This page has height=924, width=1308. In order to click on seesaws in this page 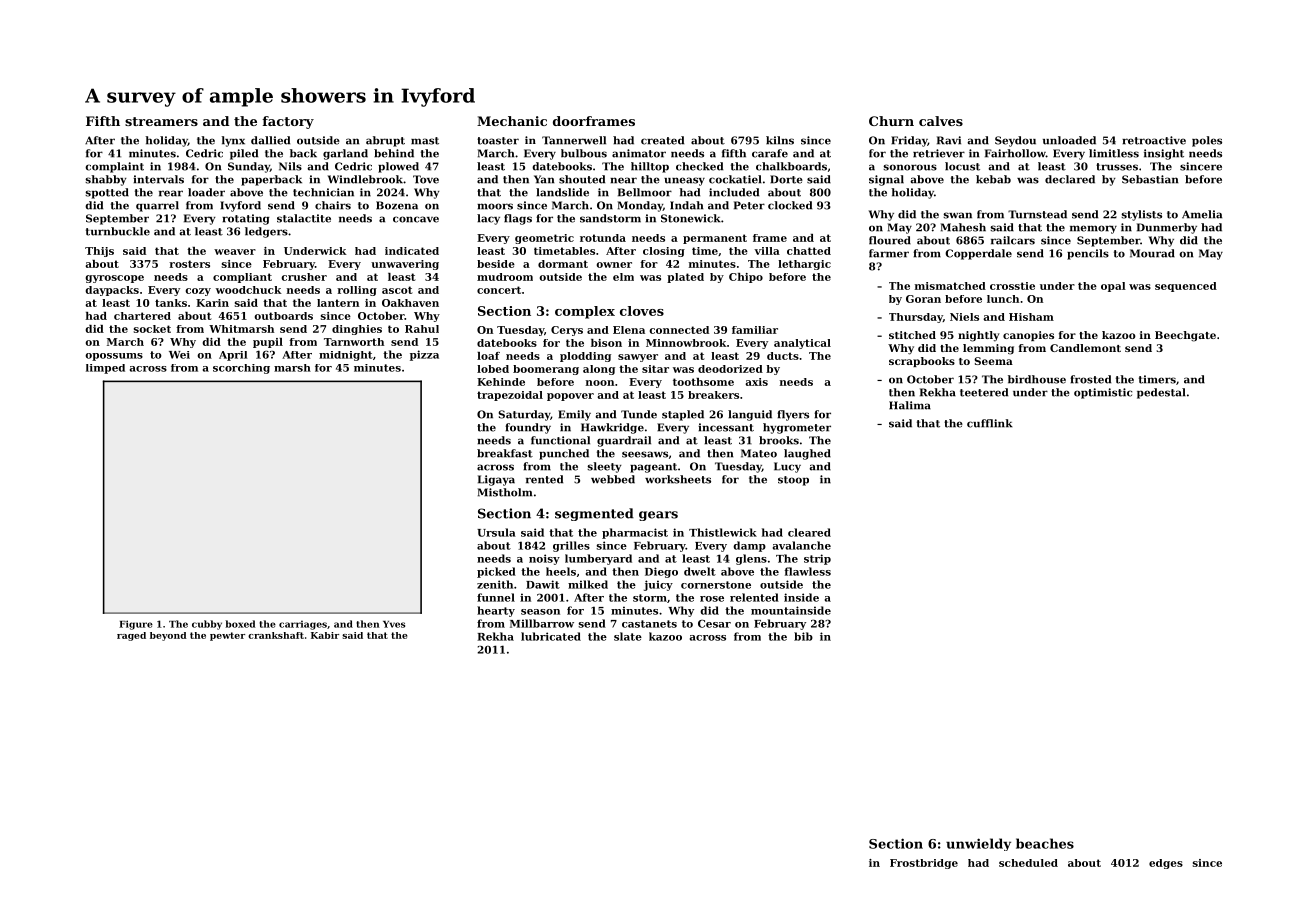, I will do `click(645, 454)`.
